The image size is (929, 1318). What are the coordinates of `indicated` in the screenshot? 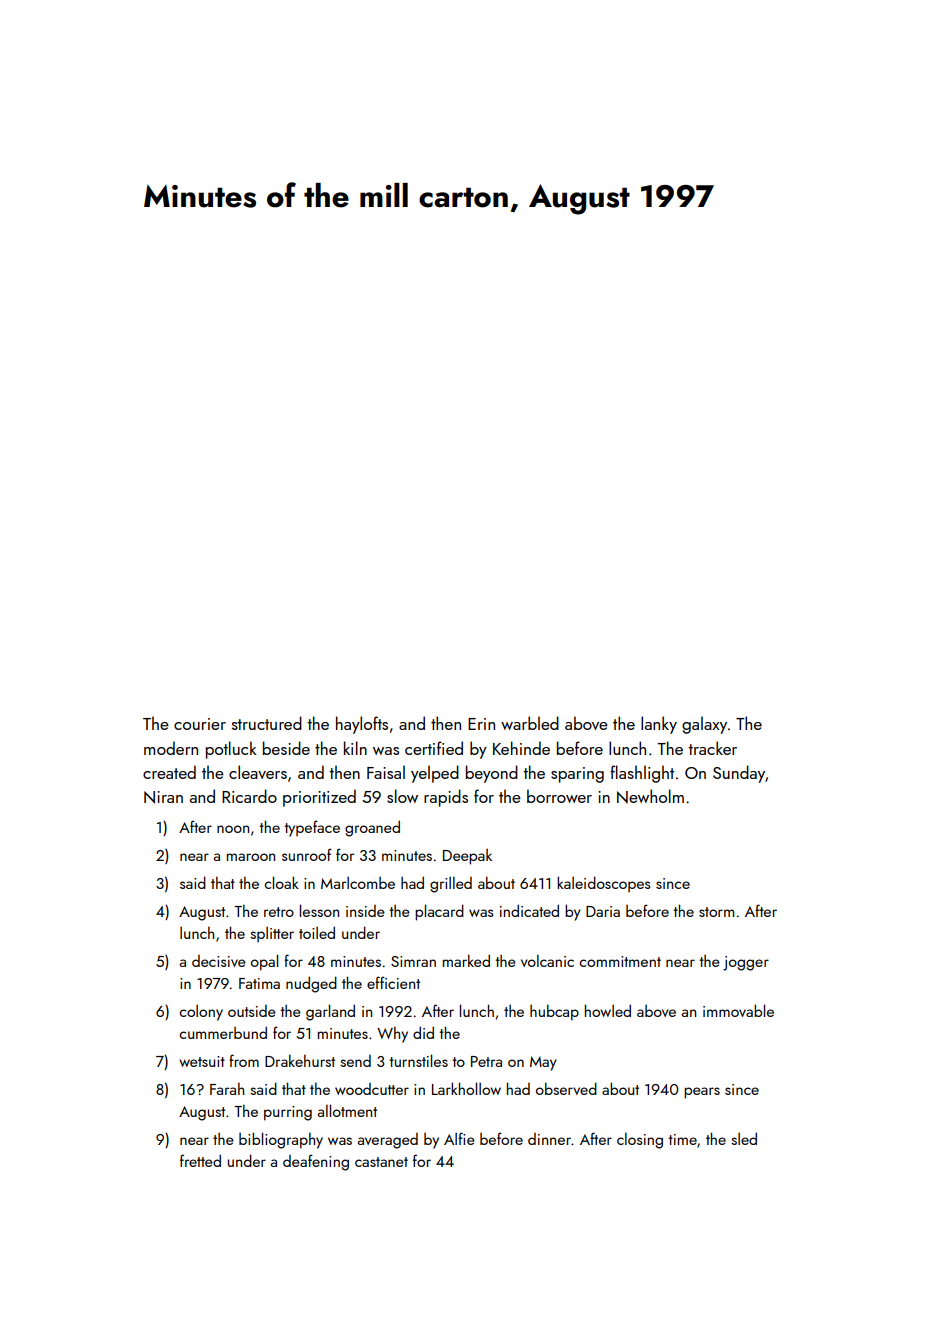 It's located at (529, 910).
